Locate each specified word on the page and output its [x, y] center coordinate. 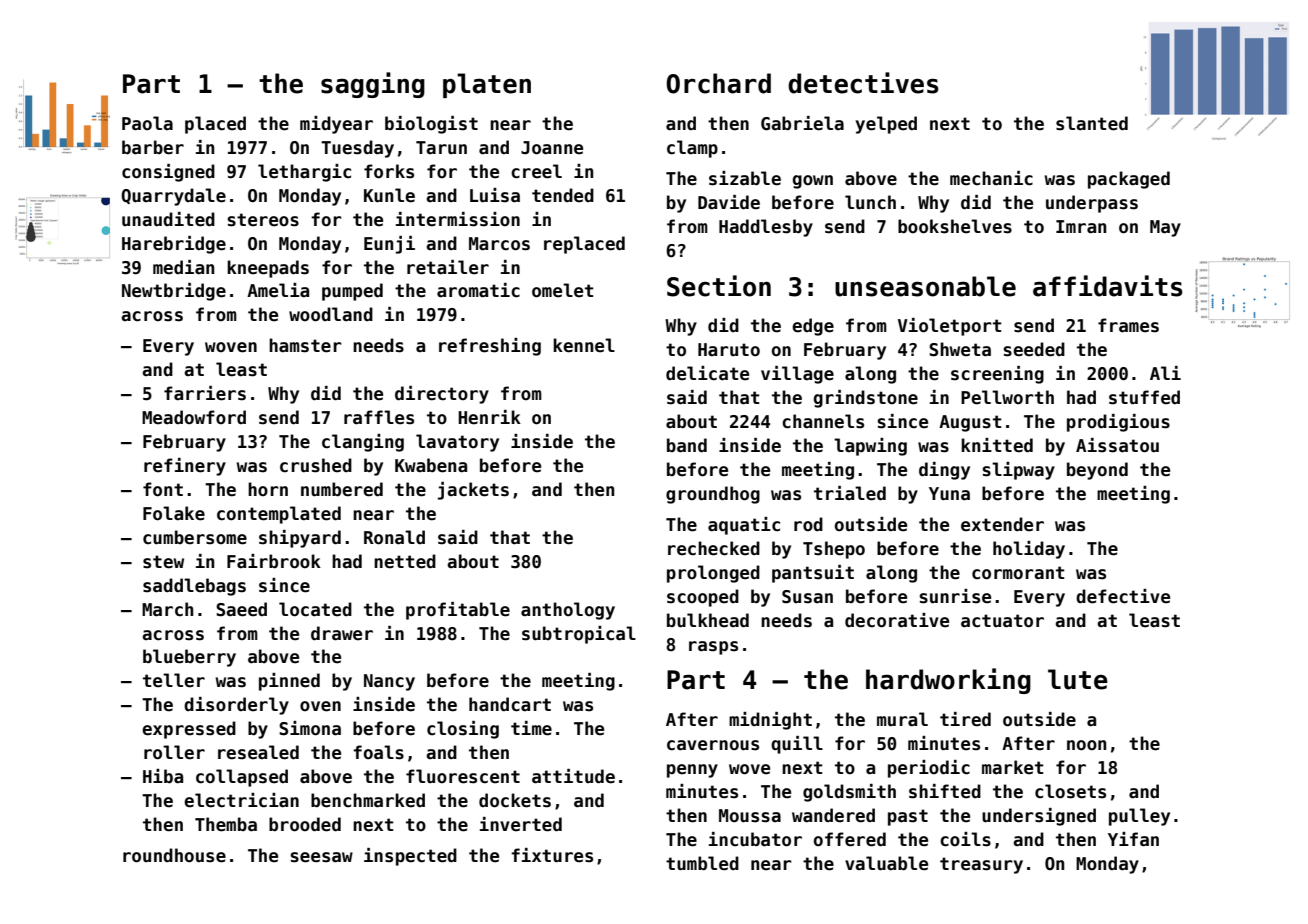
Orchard [718, 83]
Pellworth [1007, 397]
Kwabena [431, 465]
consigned [168, 173]
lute [1078, 679]
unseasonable [925, 286]
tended [563, 195]
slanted [1092, 123]
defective [1123, 596]
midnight [770, 721]
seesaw [321, 857]
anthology [568, 611]
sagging [373, 85]
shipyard [300, 539]
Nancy [389, 682]
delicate [707, 373]
